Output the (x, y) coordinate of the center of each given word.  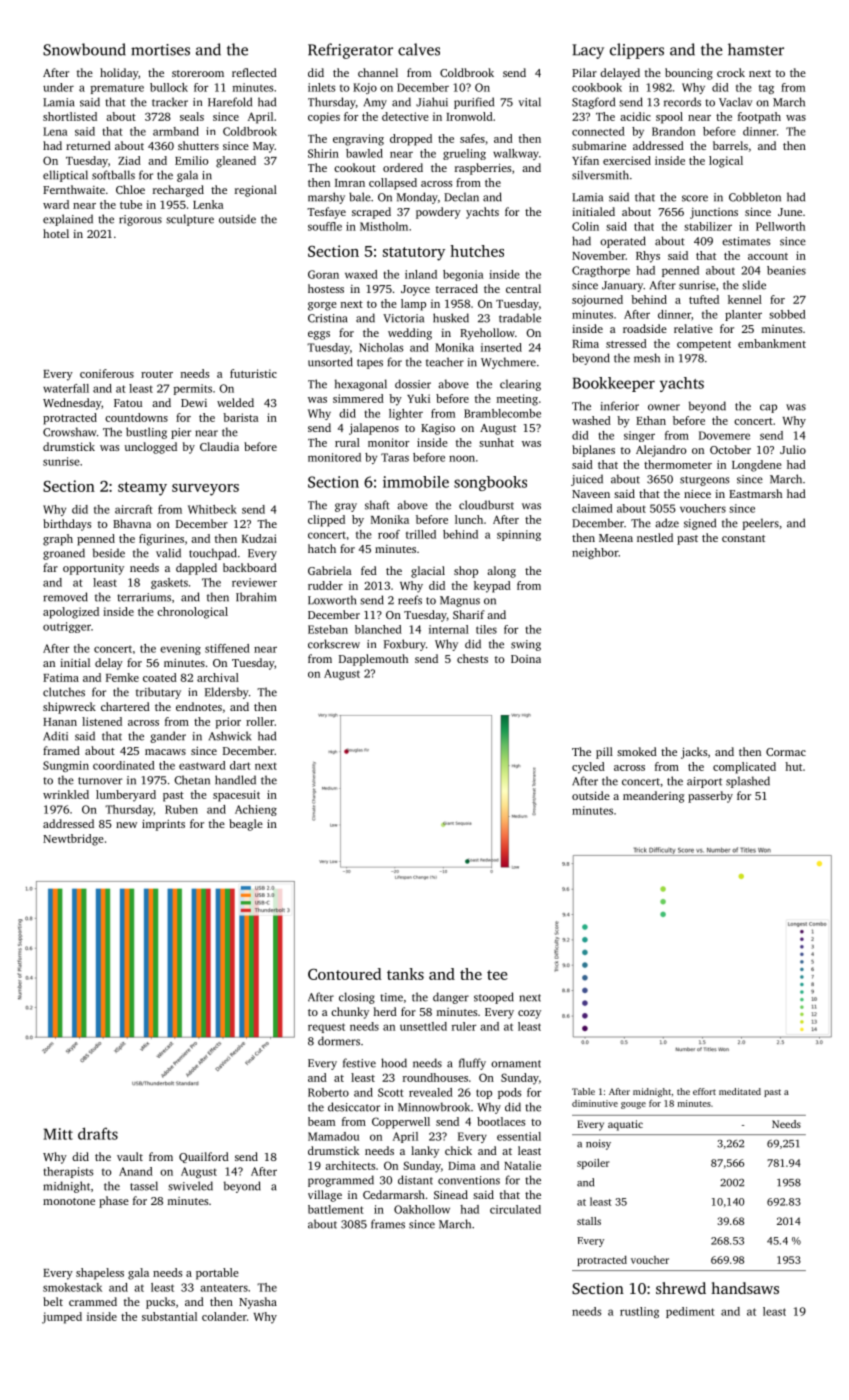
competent (704, 346)
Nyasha (258, 1303)
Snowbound (84, 49)
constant (743, 538)
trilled (421, 534)
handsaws (745, 1288)
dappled (196, 569)
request (326, 1028)
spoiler (593, 1163)
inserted (501, 347)
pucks (160, 1303)
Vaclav (736, 102)
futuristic (253, 373)
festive (359, 1063)
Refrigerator (350, 51)
